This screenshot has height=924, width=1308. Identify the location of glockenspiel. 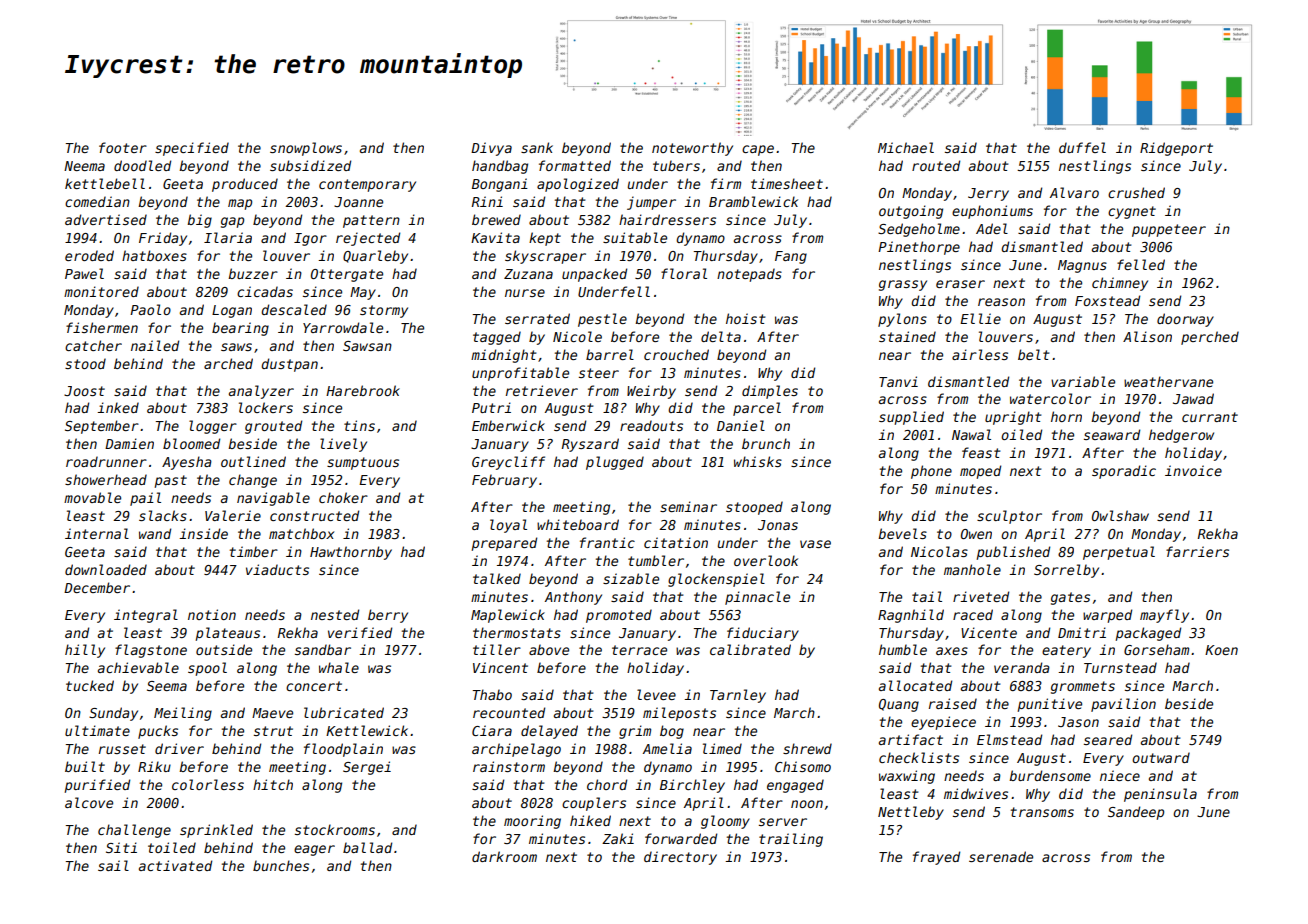
(716, 580).
